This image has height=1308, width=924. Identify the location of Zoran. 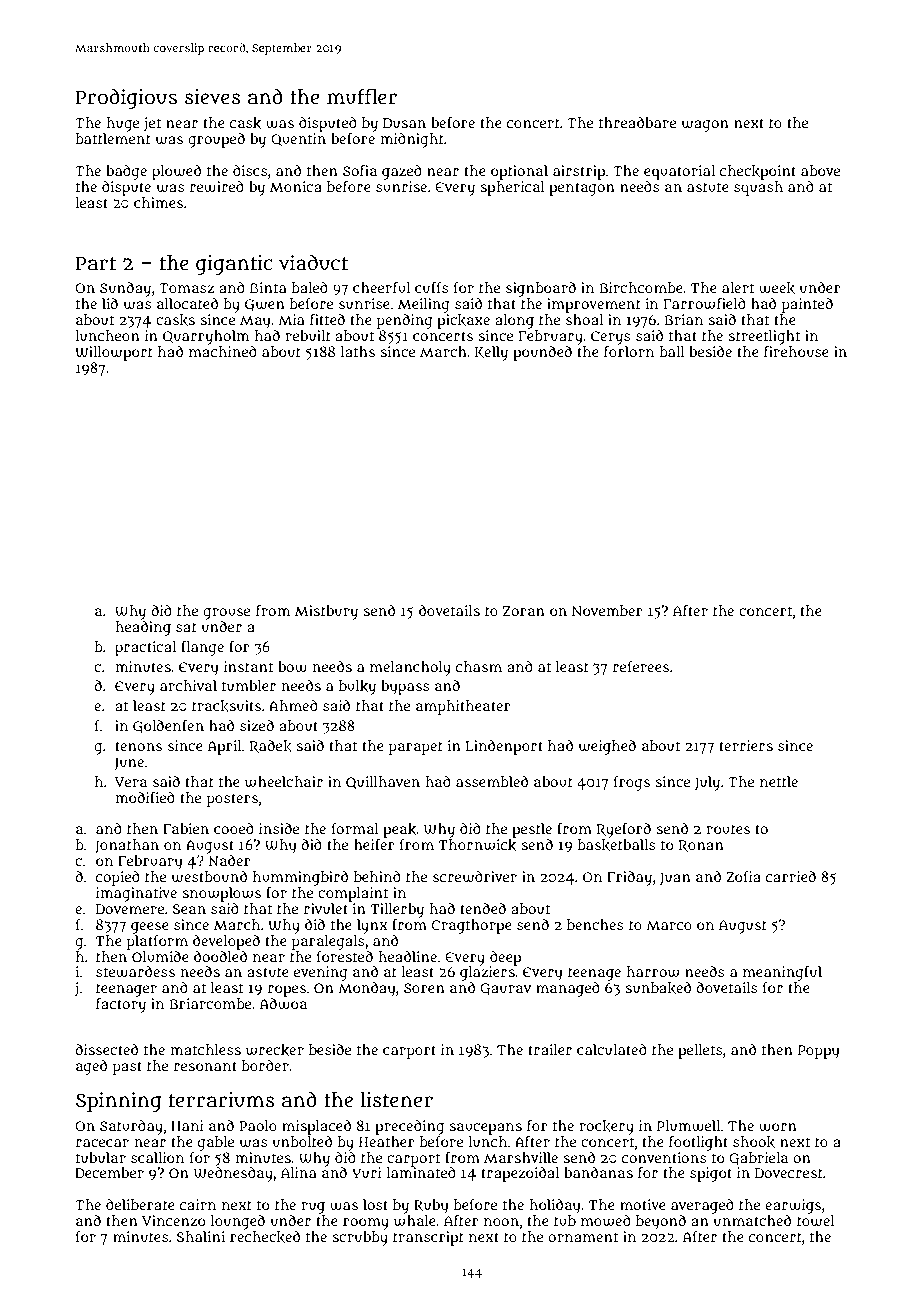
(524, 611).
